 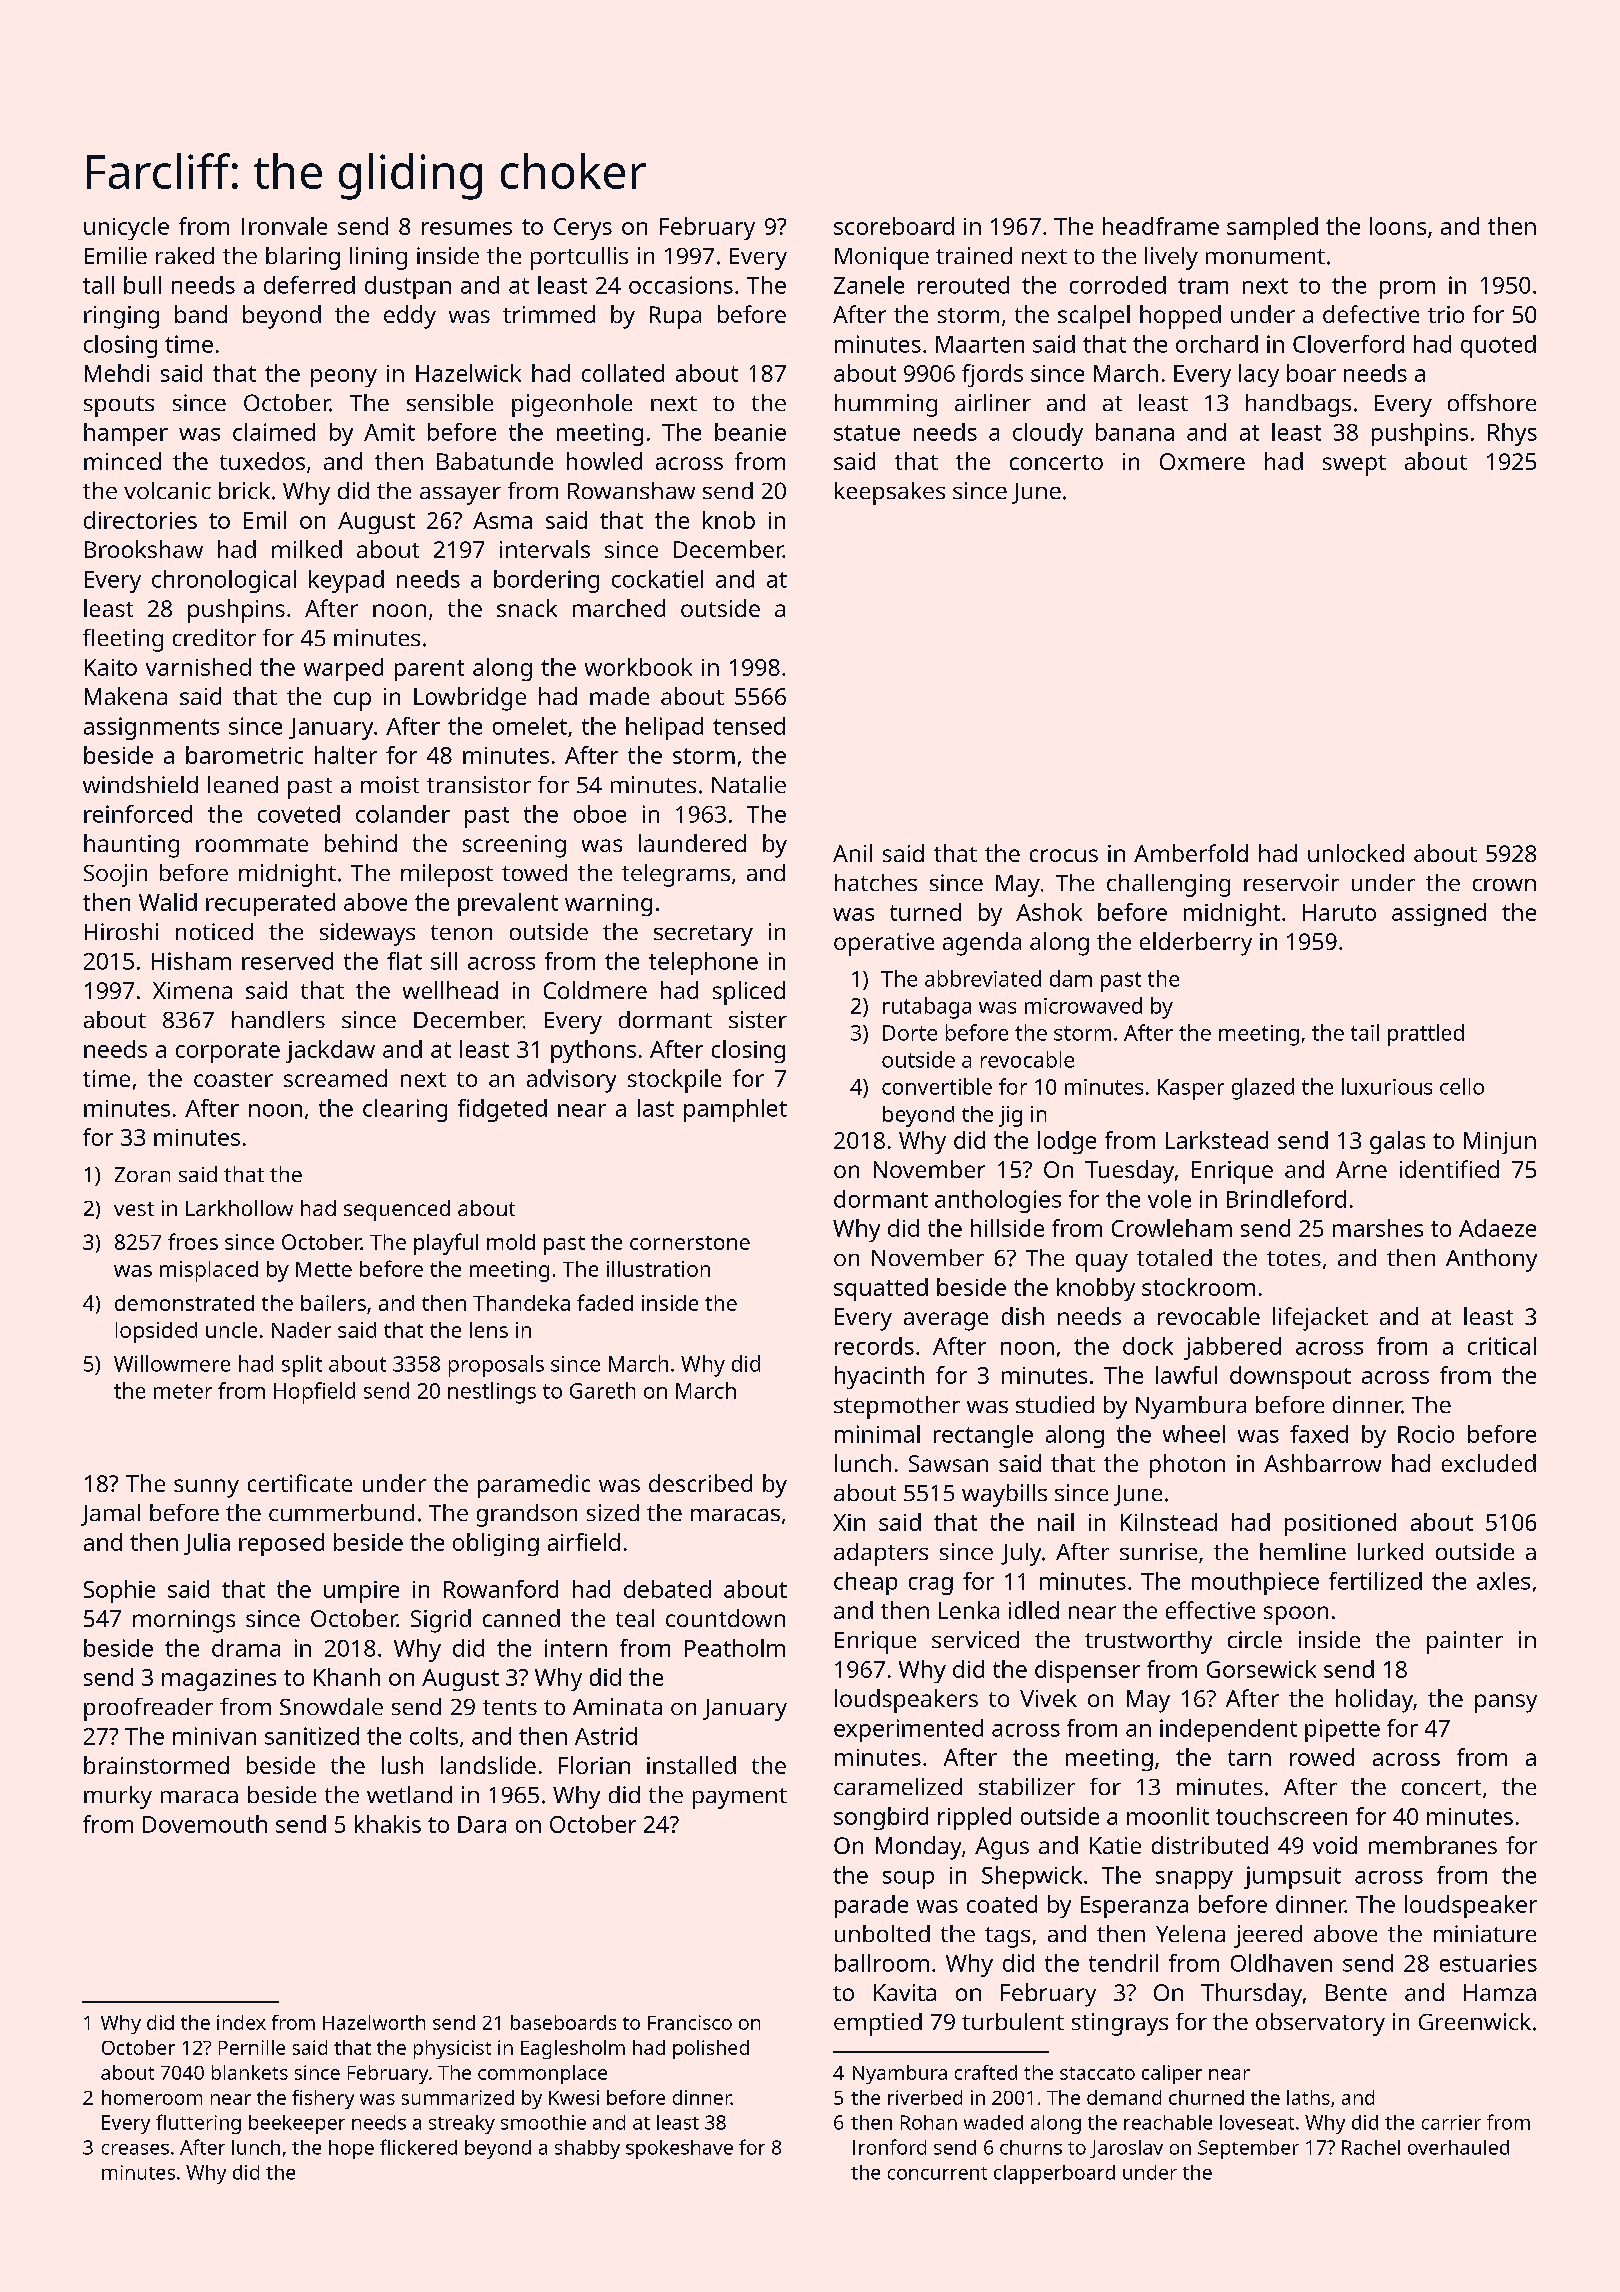 I want to click on rectangle, so click(x=983, y=1436).
